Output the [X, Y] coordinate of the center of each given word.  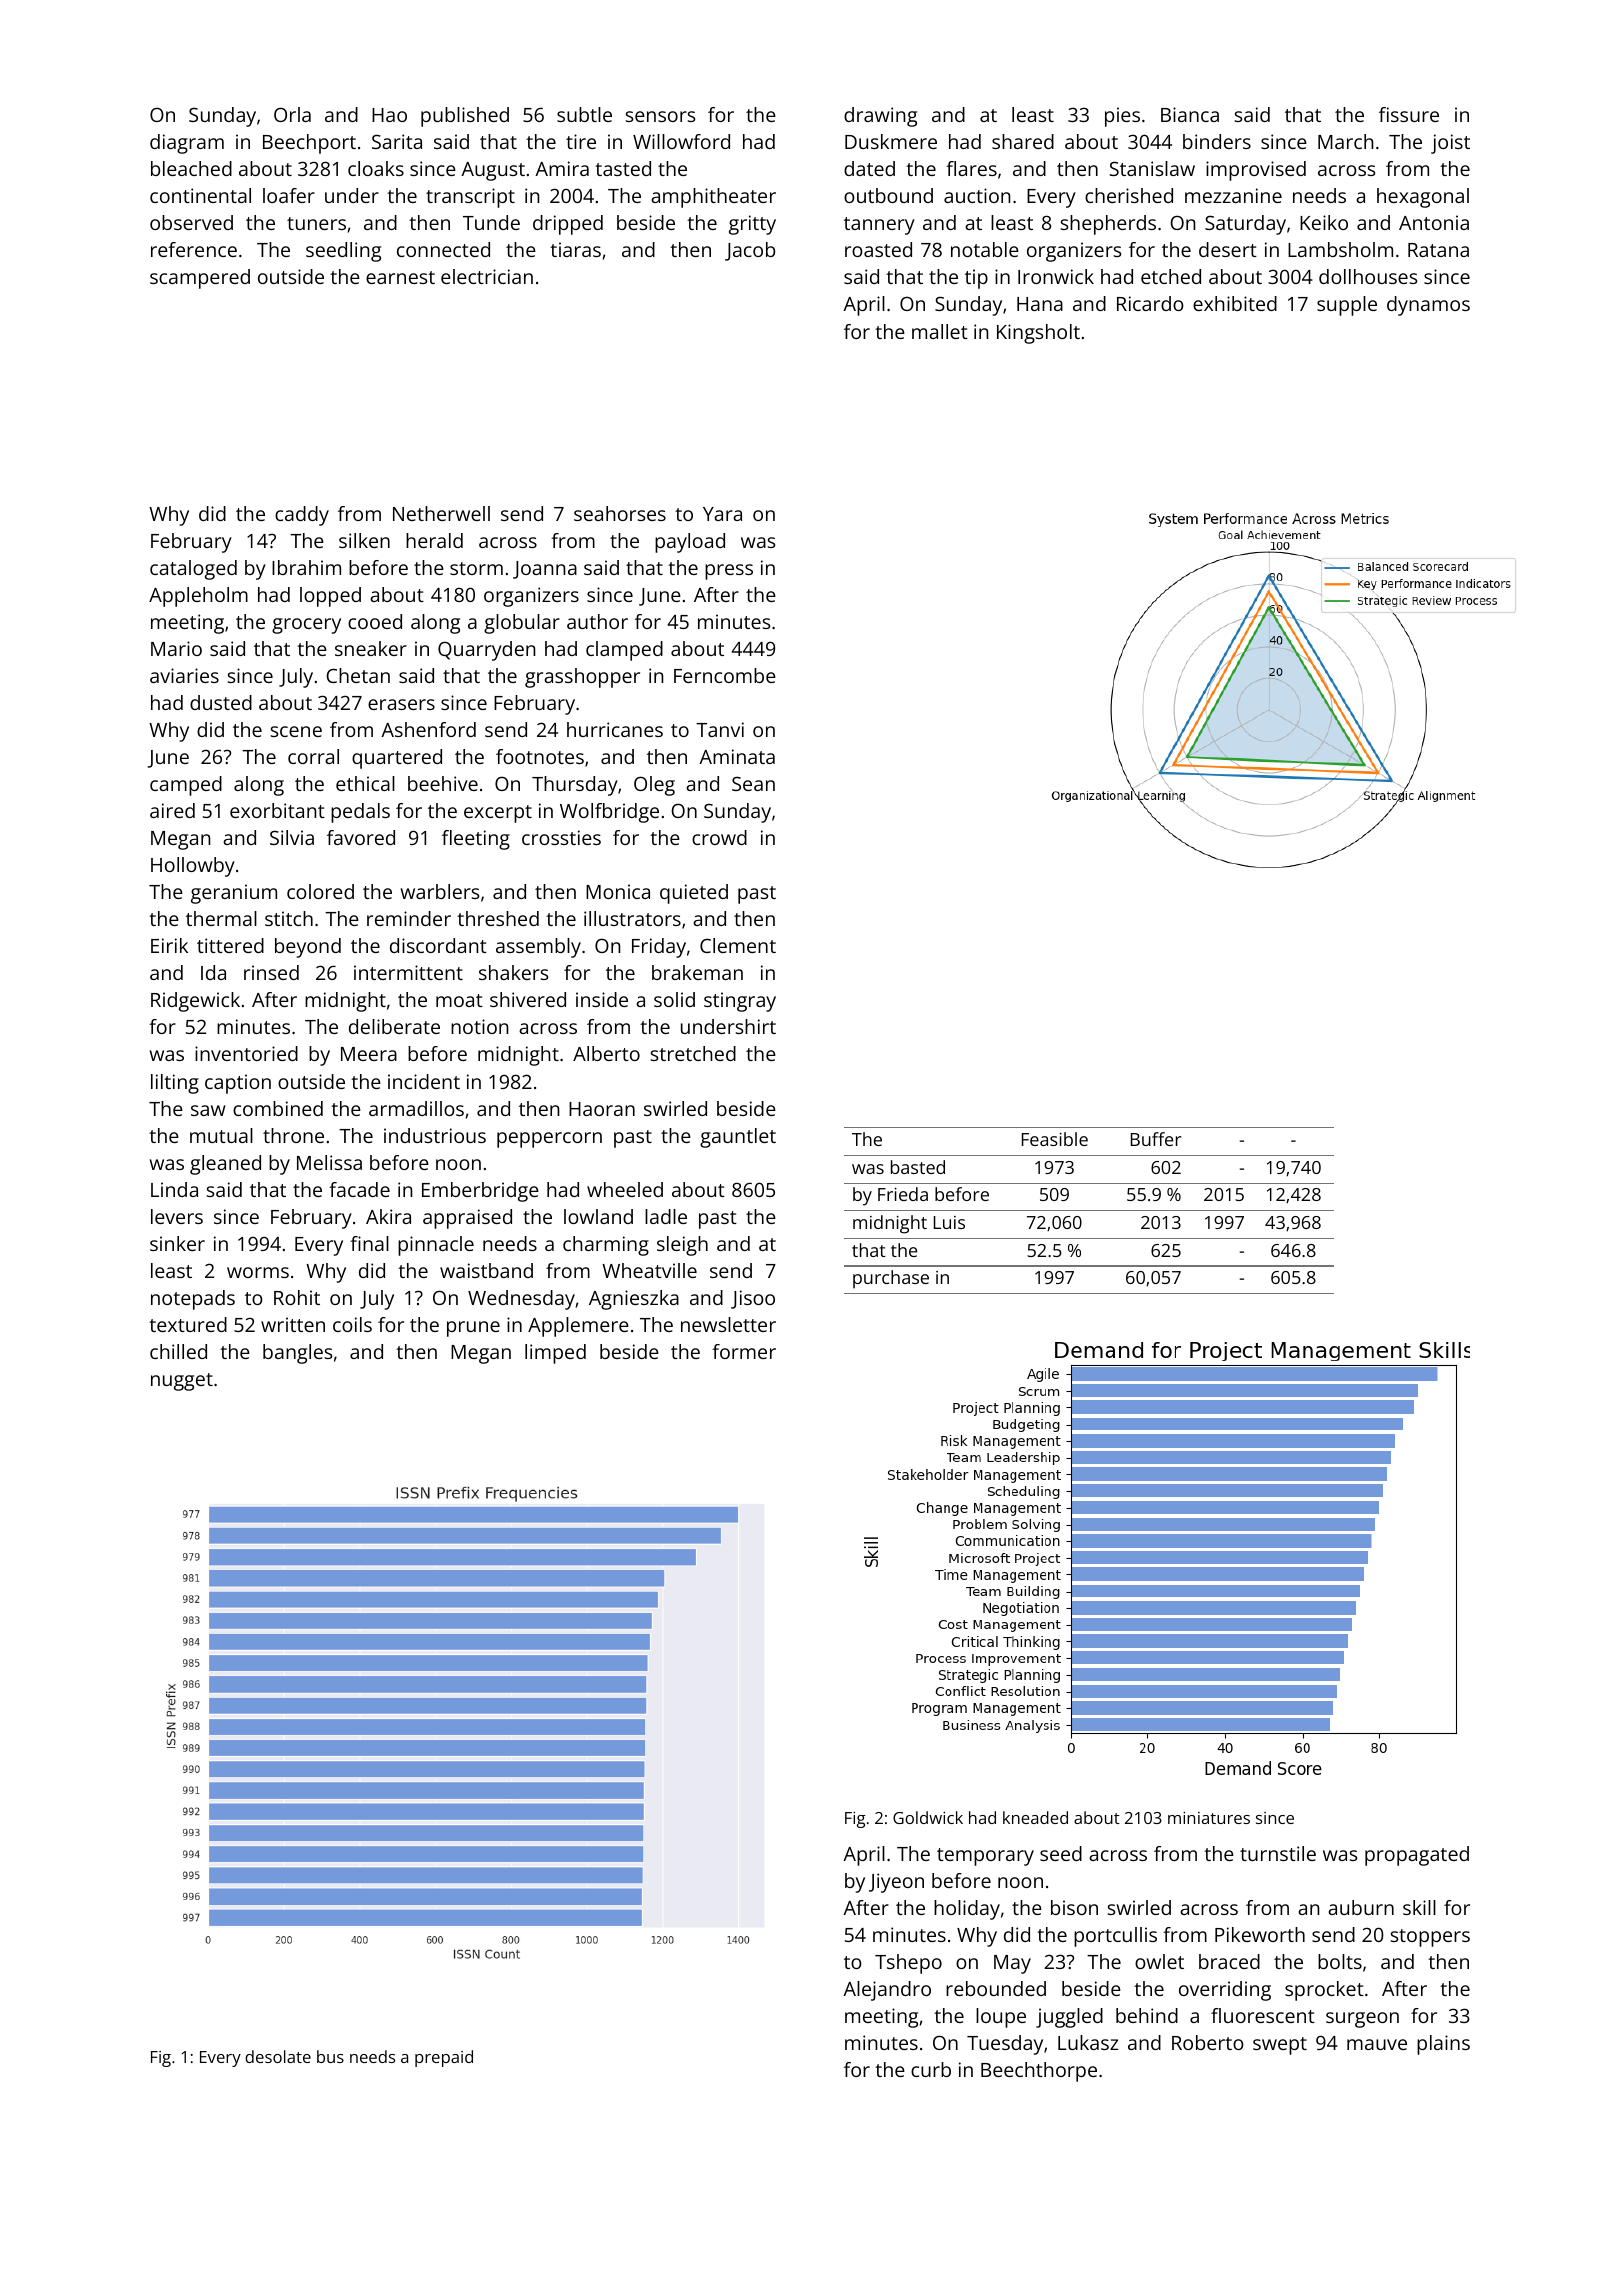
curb [931, 2069]
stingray [740, 1002]
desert [1228, 249]
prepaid [444, 2058]
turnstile [1278, 1853]
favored [361, 837]
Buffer [1156, 1139]
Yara [722, 514]
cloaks [376, 168]
